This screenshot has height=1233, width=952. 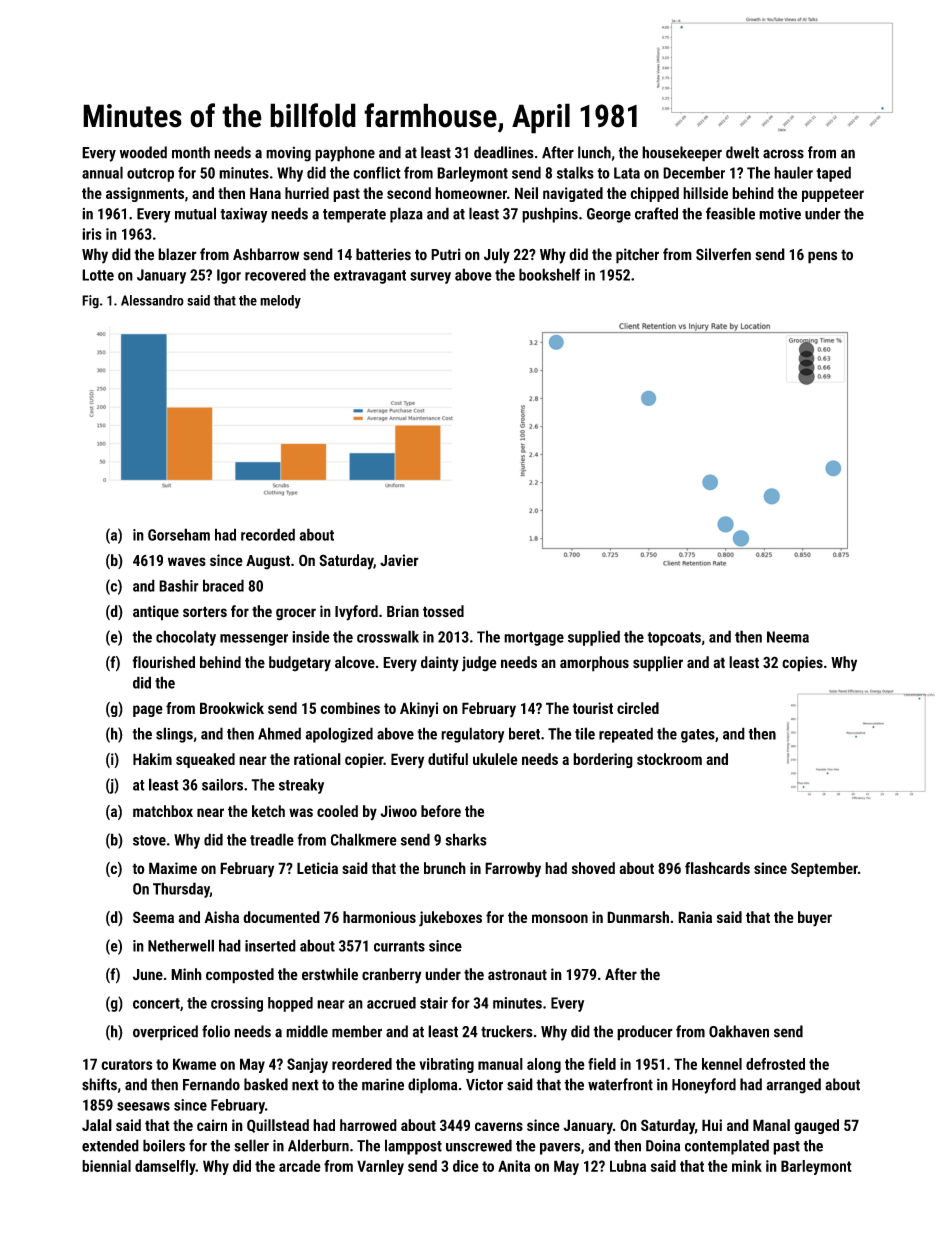 What do you see at coordinates (594, 152) in the screenshot?
I see `lunch` at bounding box center [594, 152].
